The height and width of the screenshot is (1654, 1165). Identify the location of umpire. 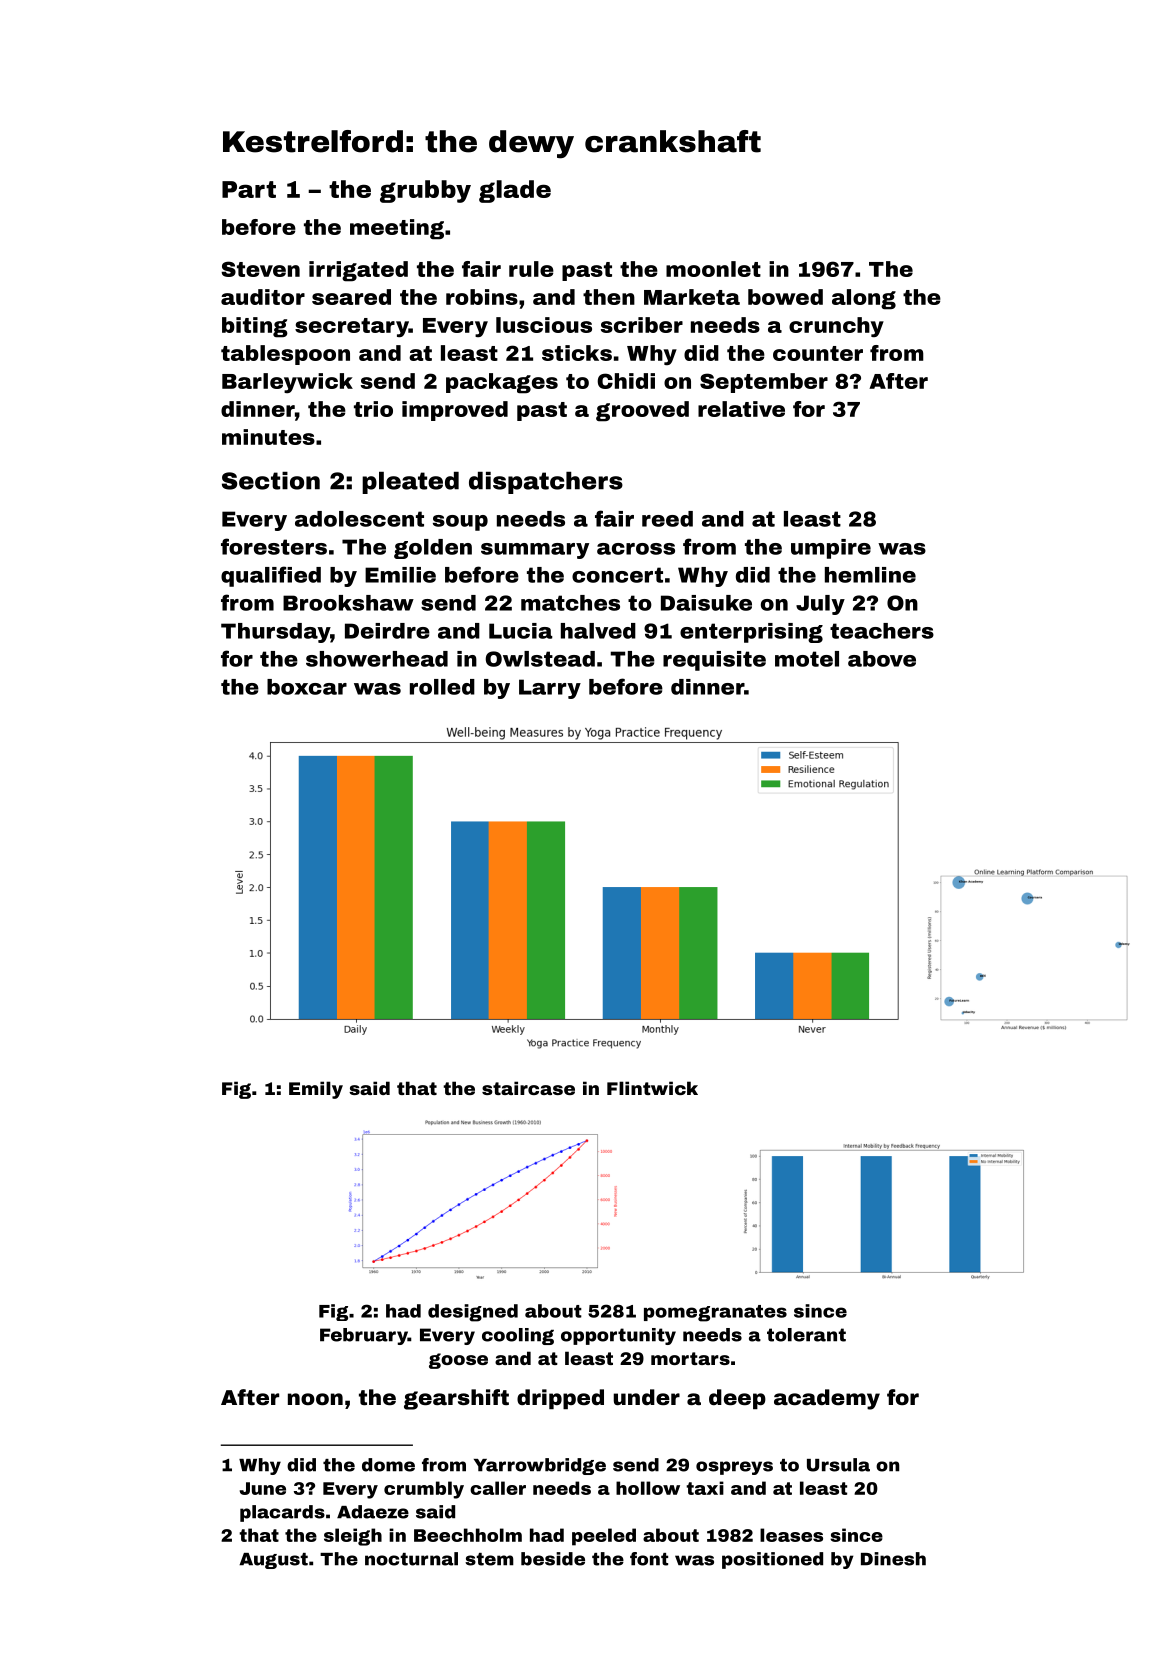
(831, 549).
